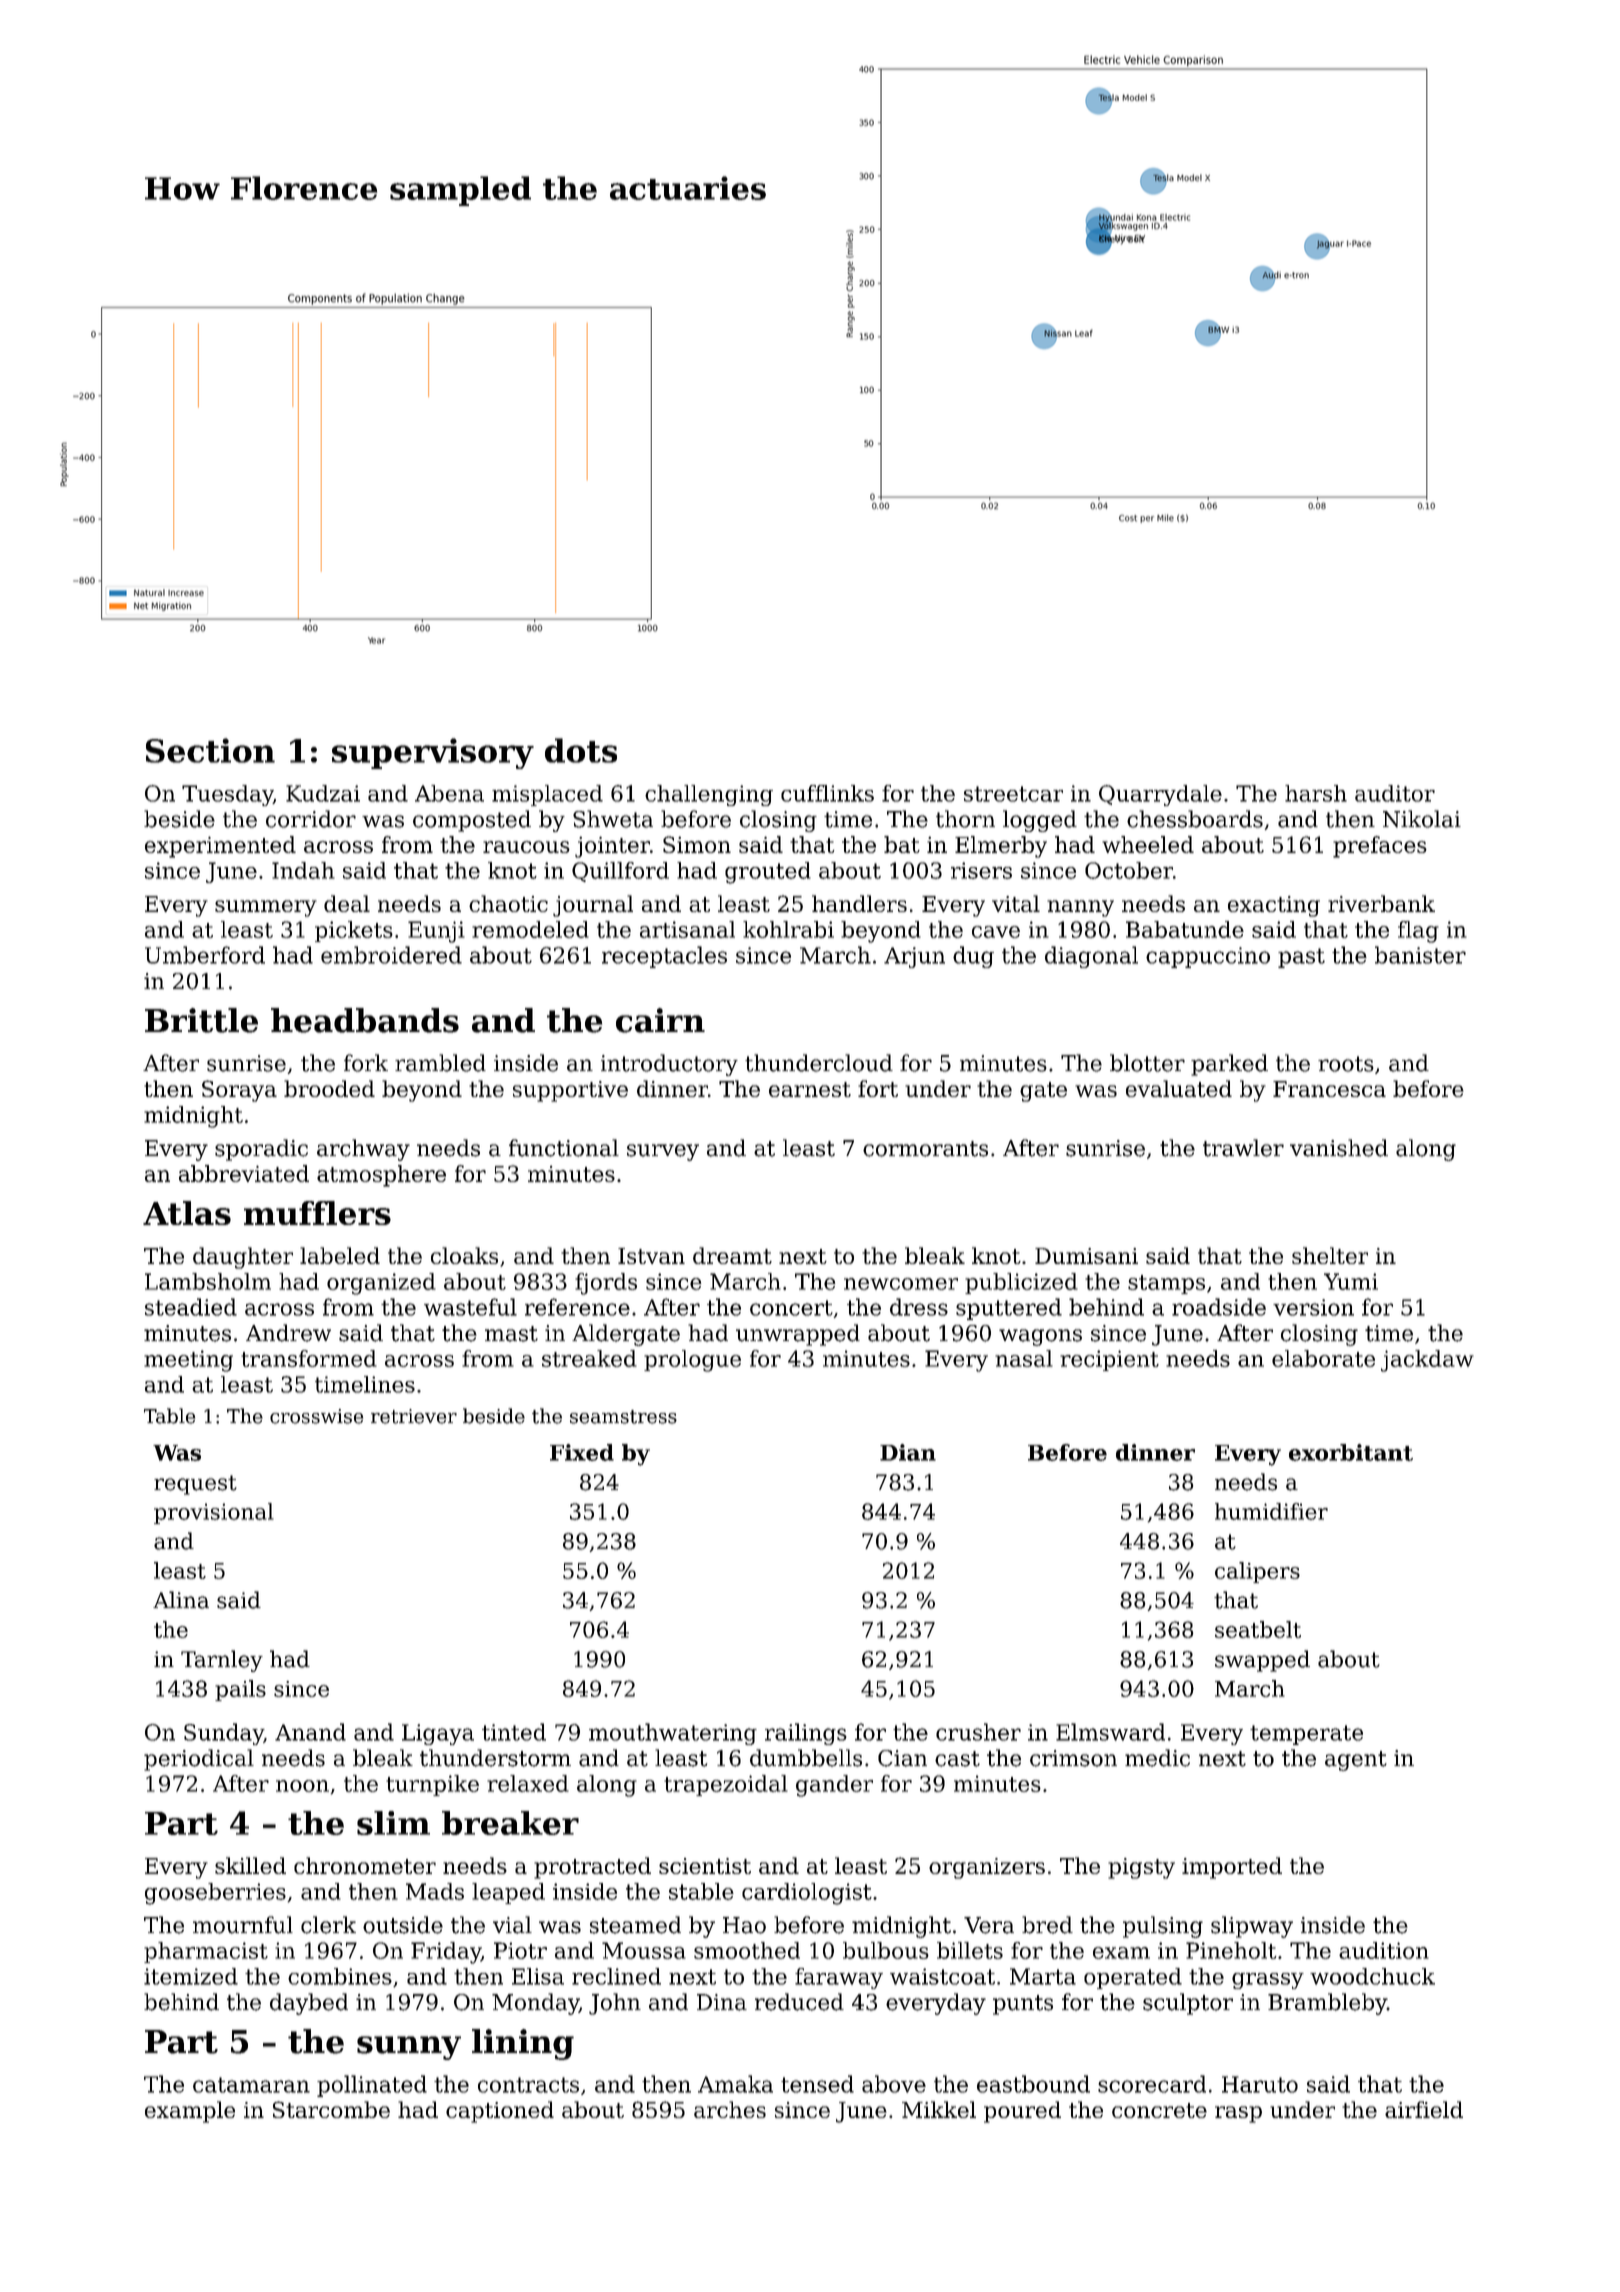 The height and width of the screenshot is (2292, 1620). What do you see at coordinates (1160, 795) in the screenshot?
I see `Quarrydale` at bounding box center [1160, 795].
